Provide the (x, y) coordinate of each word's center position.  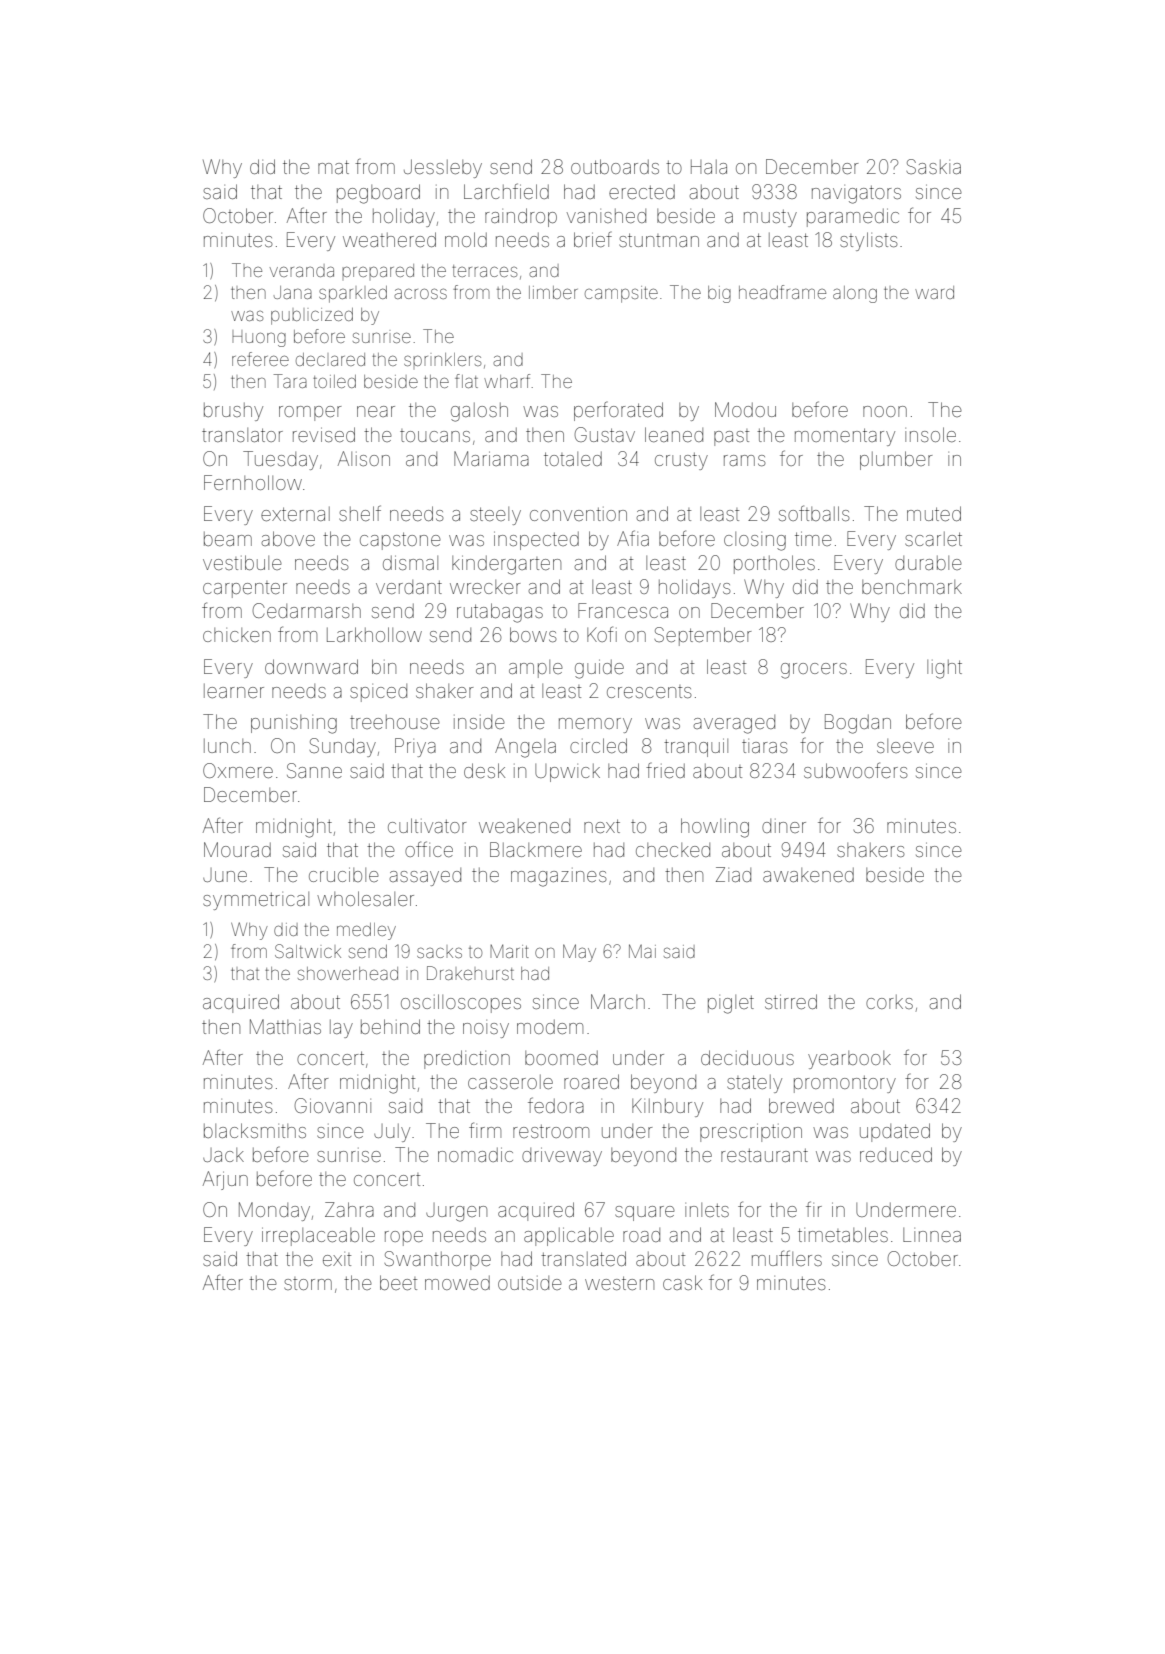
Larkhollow (374, 634)
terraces (484, 271)
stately (754, 1084)
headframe (782, 292)
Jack (223, 1155)
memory (595, 725)
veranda (302, 270)
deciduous (747, 1057)
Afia (633, 538)
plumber (896, 460)
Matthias (285, 1026)
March (618, 1001)
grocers (814, 671)
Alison (364, 458)
